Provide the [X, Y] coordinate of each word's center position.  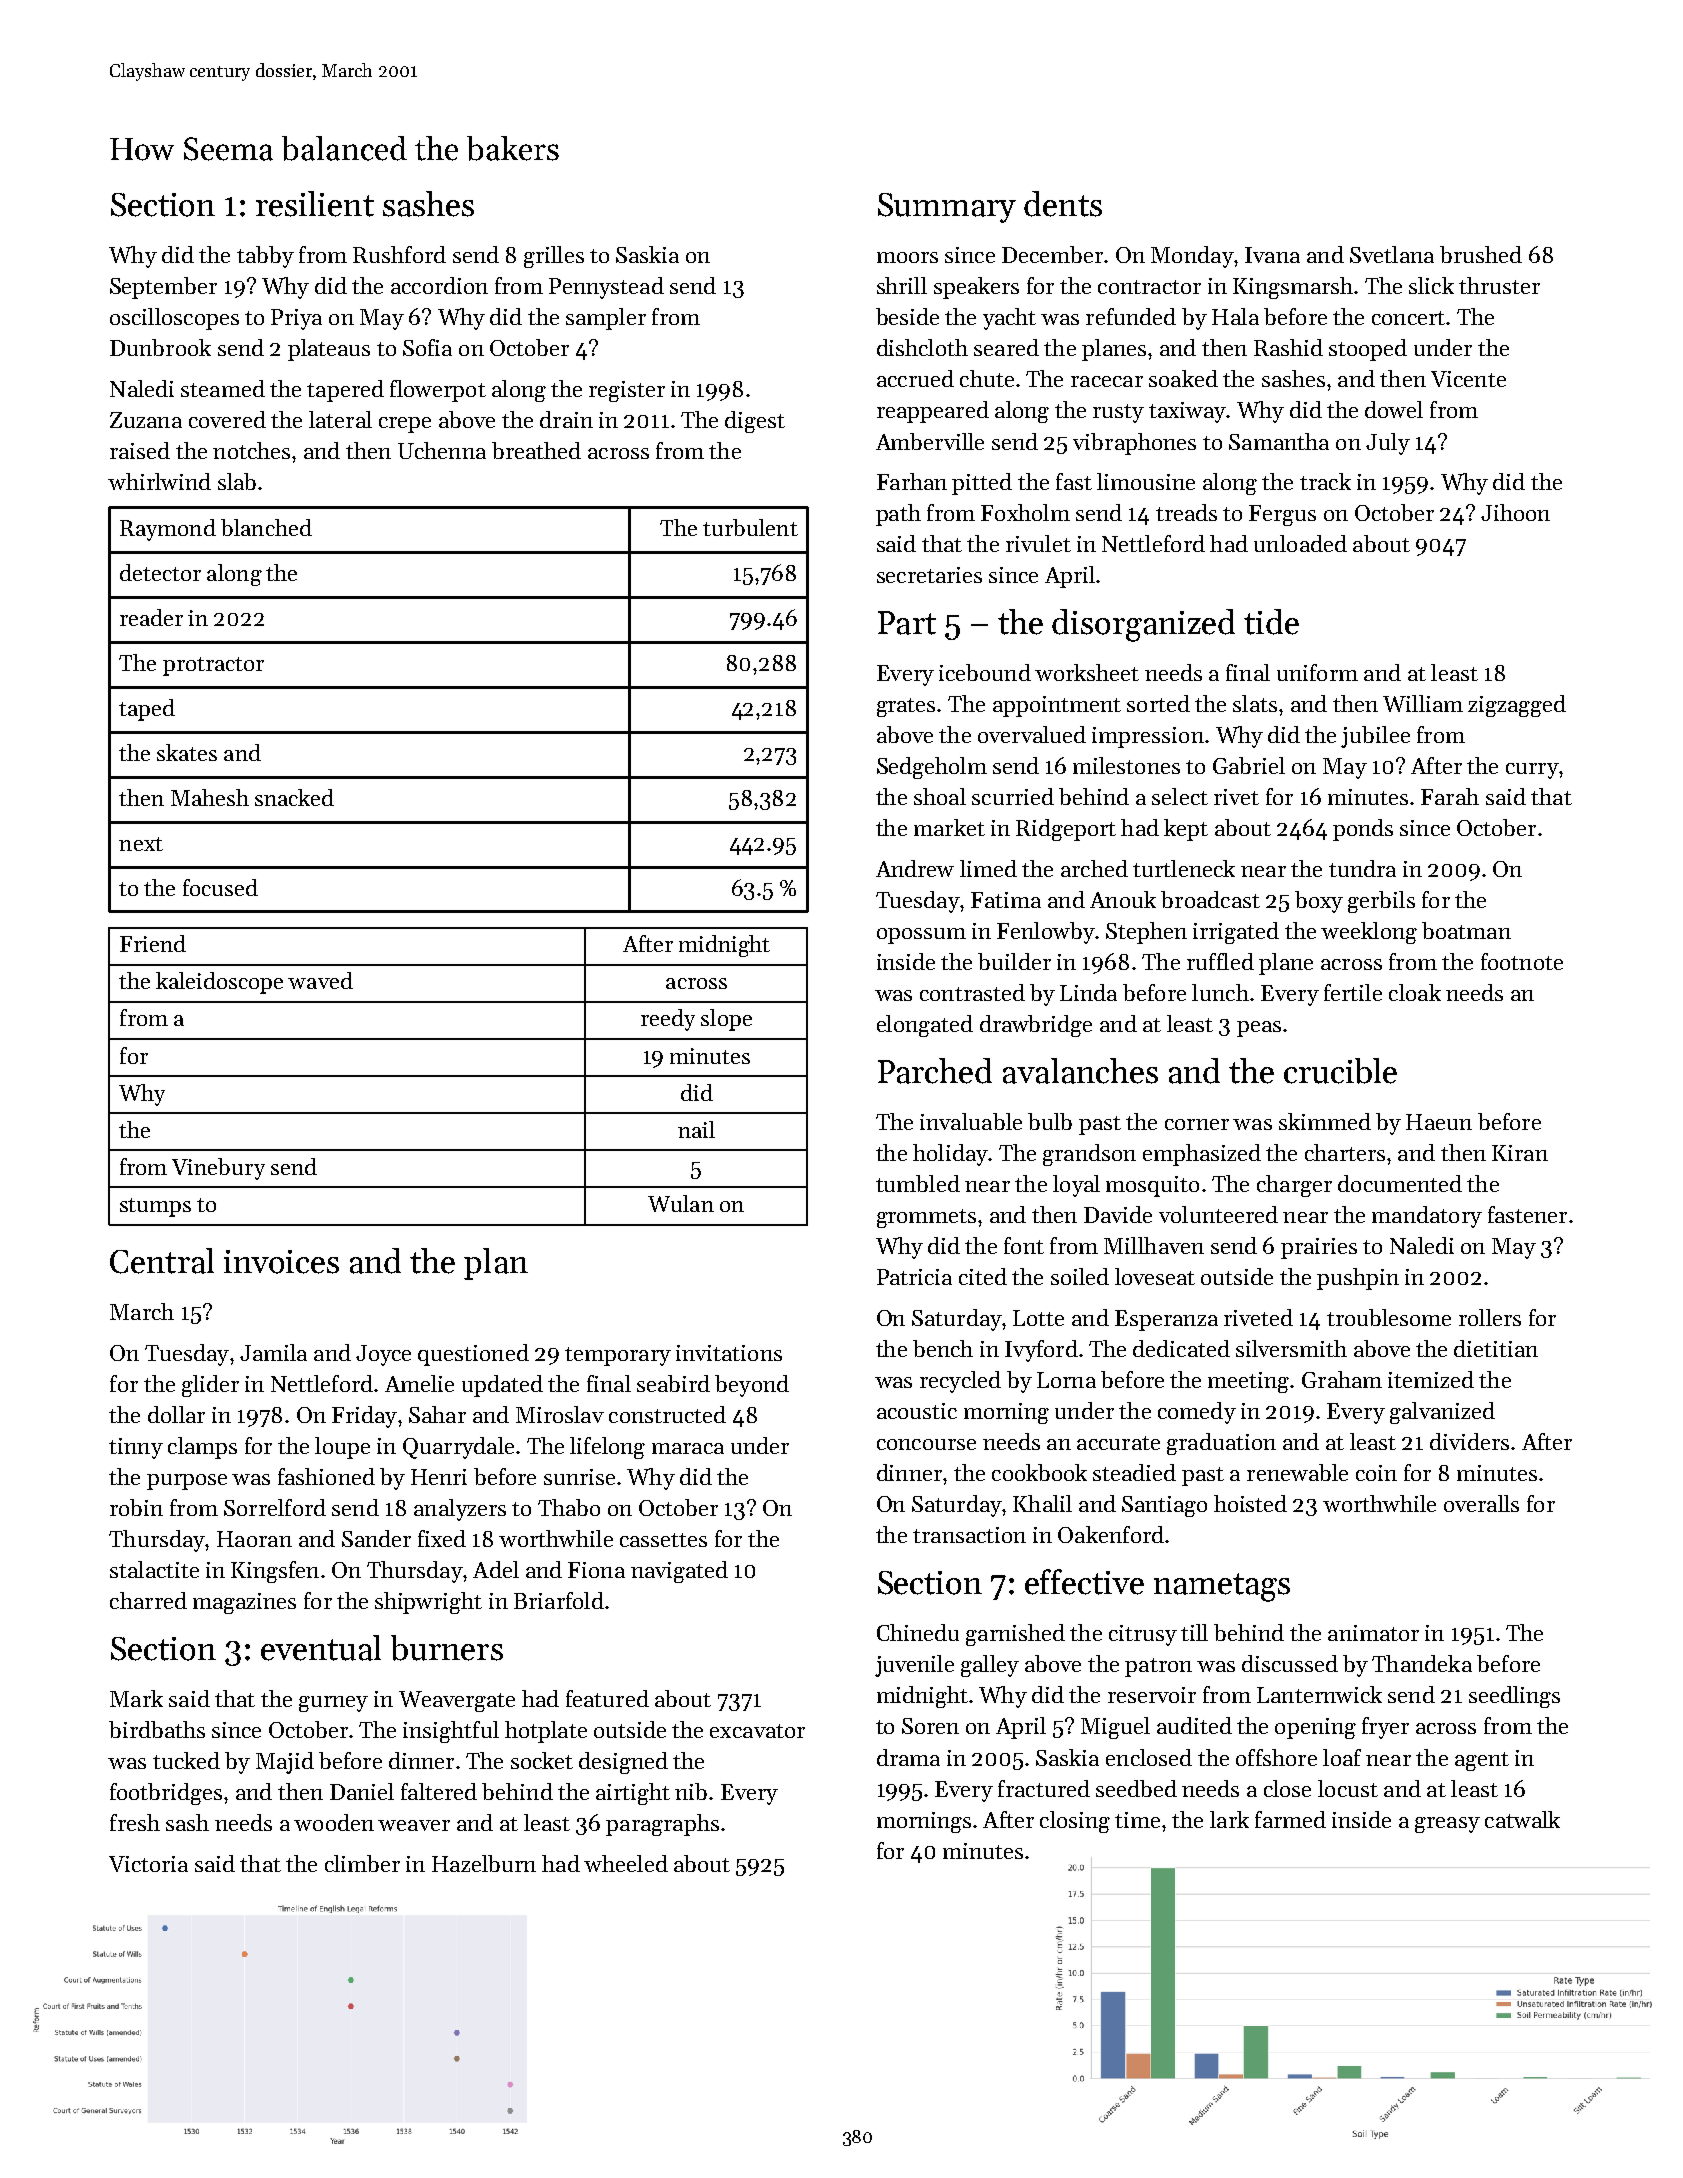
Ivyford [1041, 1351]
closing [1075, 1822]
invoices [281, 1262]
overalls [1481, 1503]
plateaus [329, 350]
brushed [1481, 254]
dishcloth [922, 347]
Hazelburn [484, 1863]
